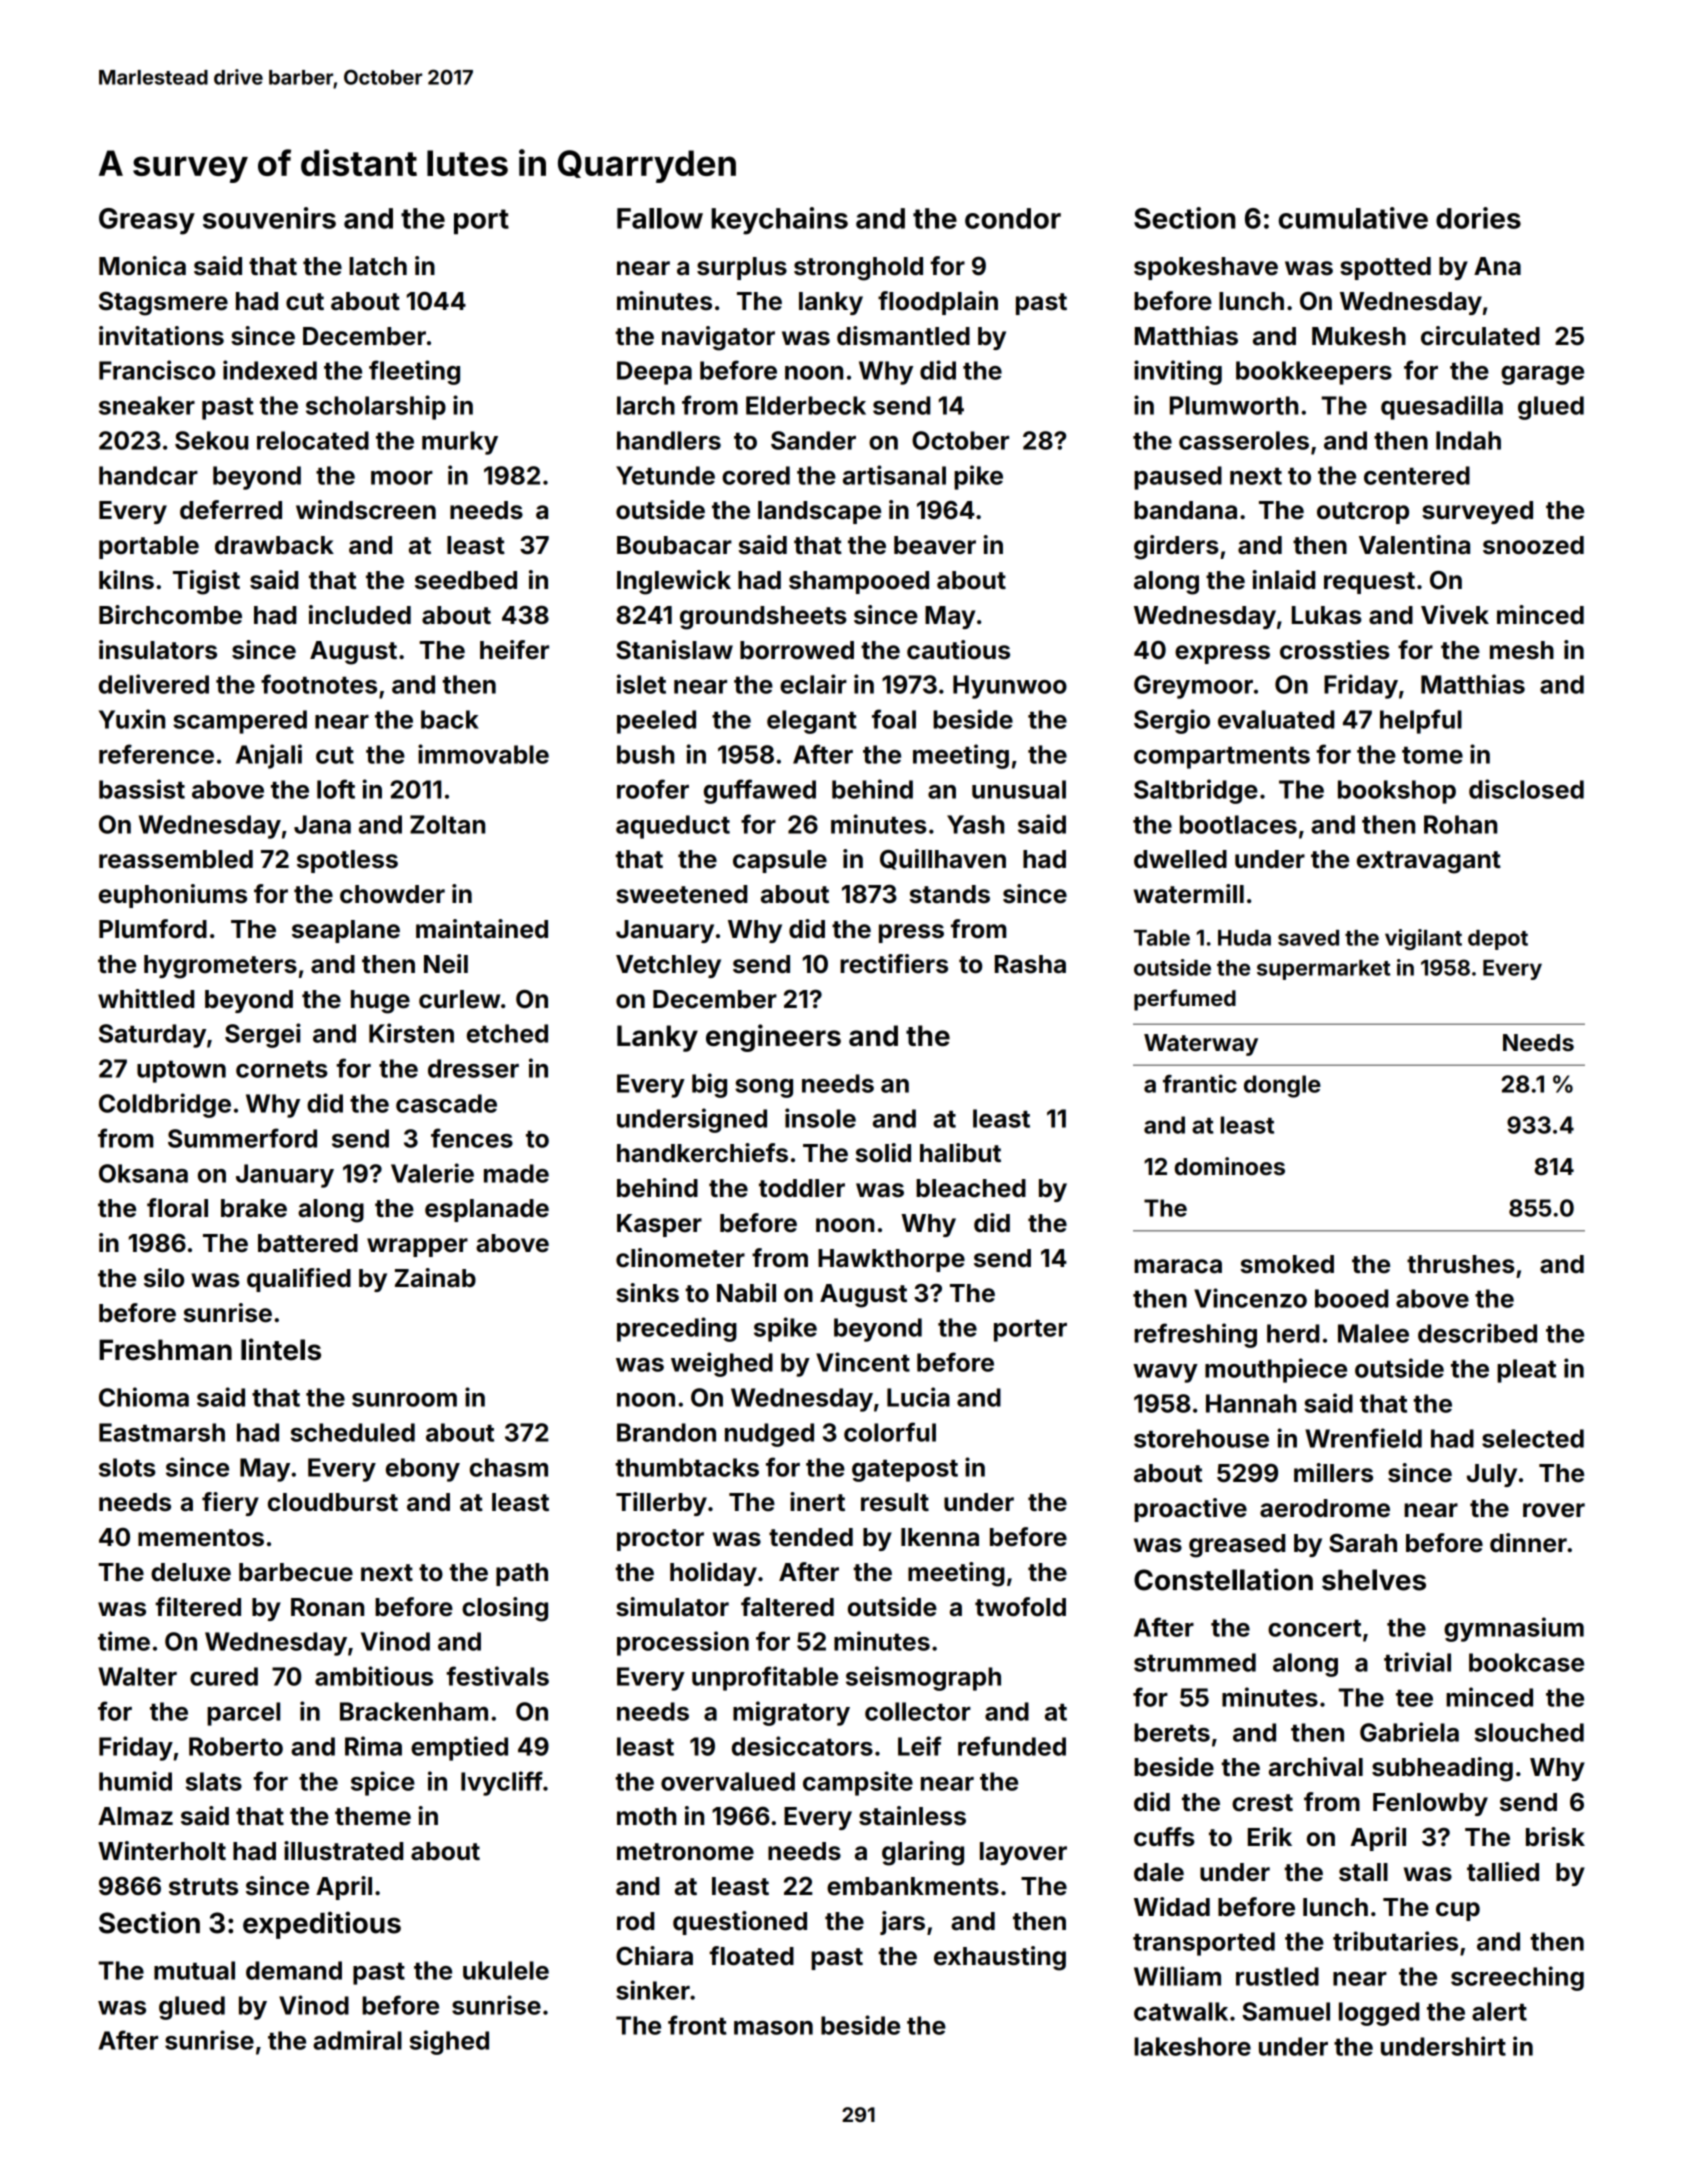 The image size is (1683, 2178). I want to click on thrushes, so click(1461, 1264).
